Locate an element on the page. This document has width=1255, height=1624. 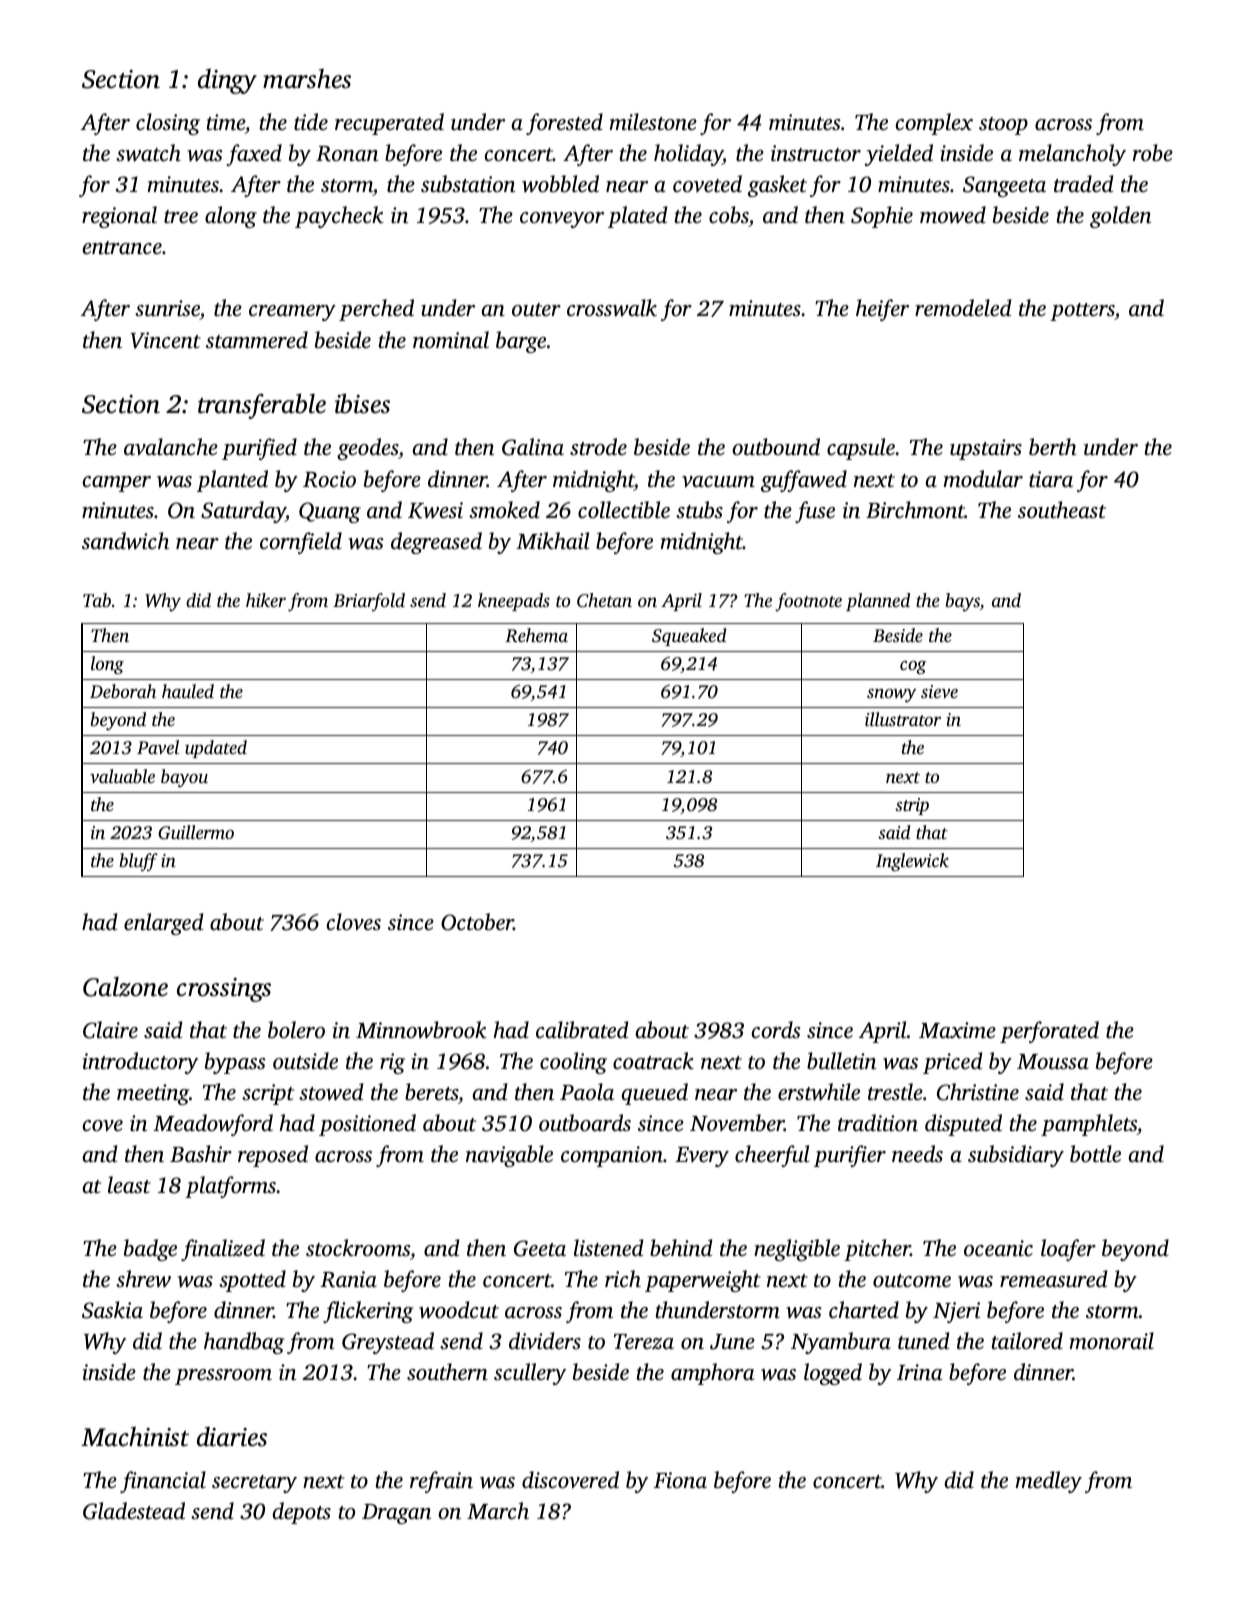
perforated is located at coordinates (1049, 1032).
